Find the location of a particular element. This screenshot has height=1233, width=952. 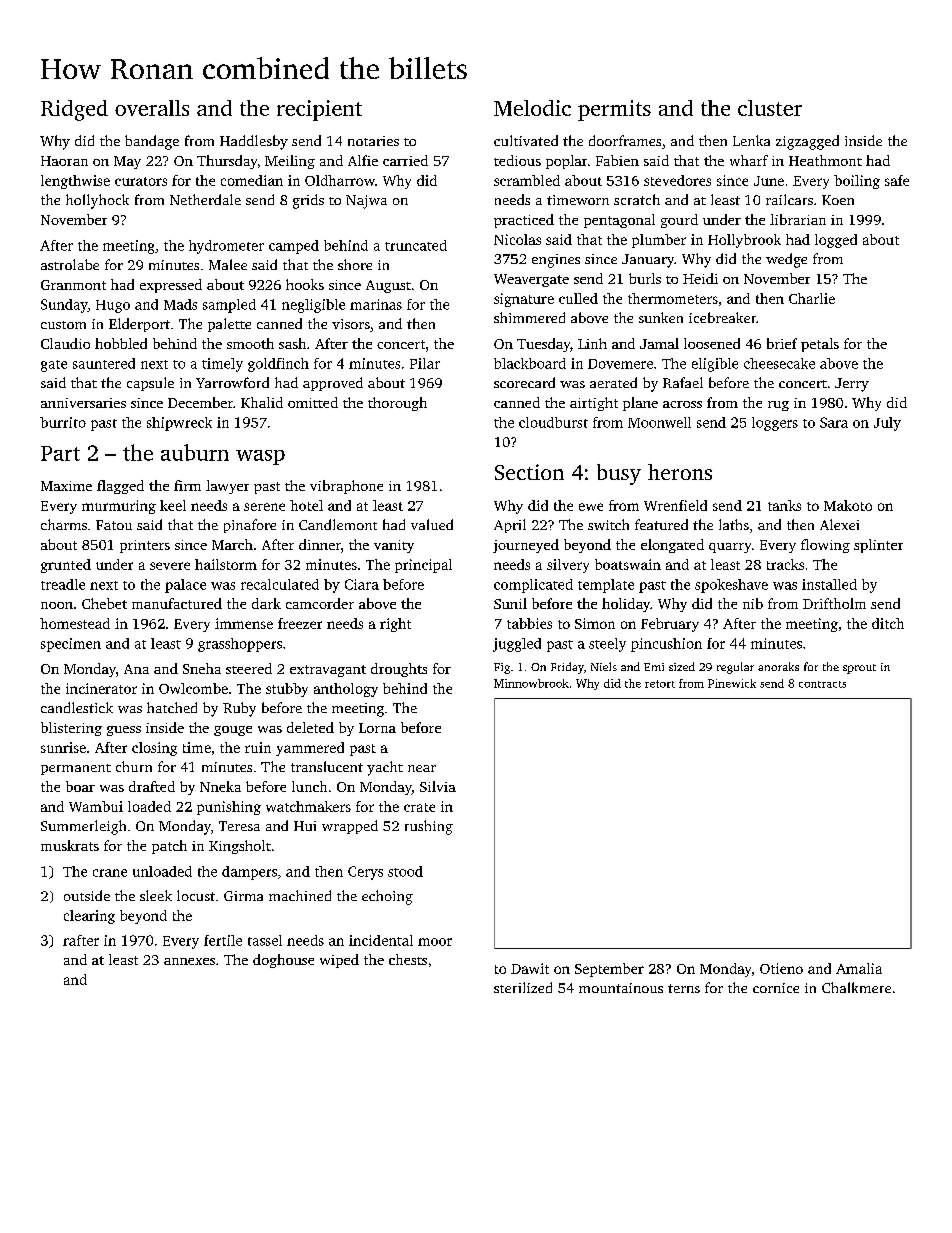

echoing is located at coordinates (387, 897).
